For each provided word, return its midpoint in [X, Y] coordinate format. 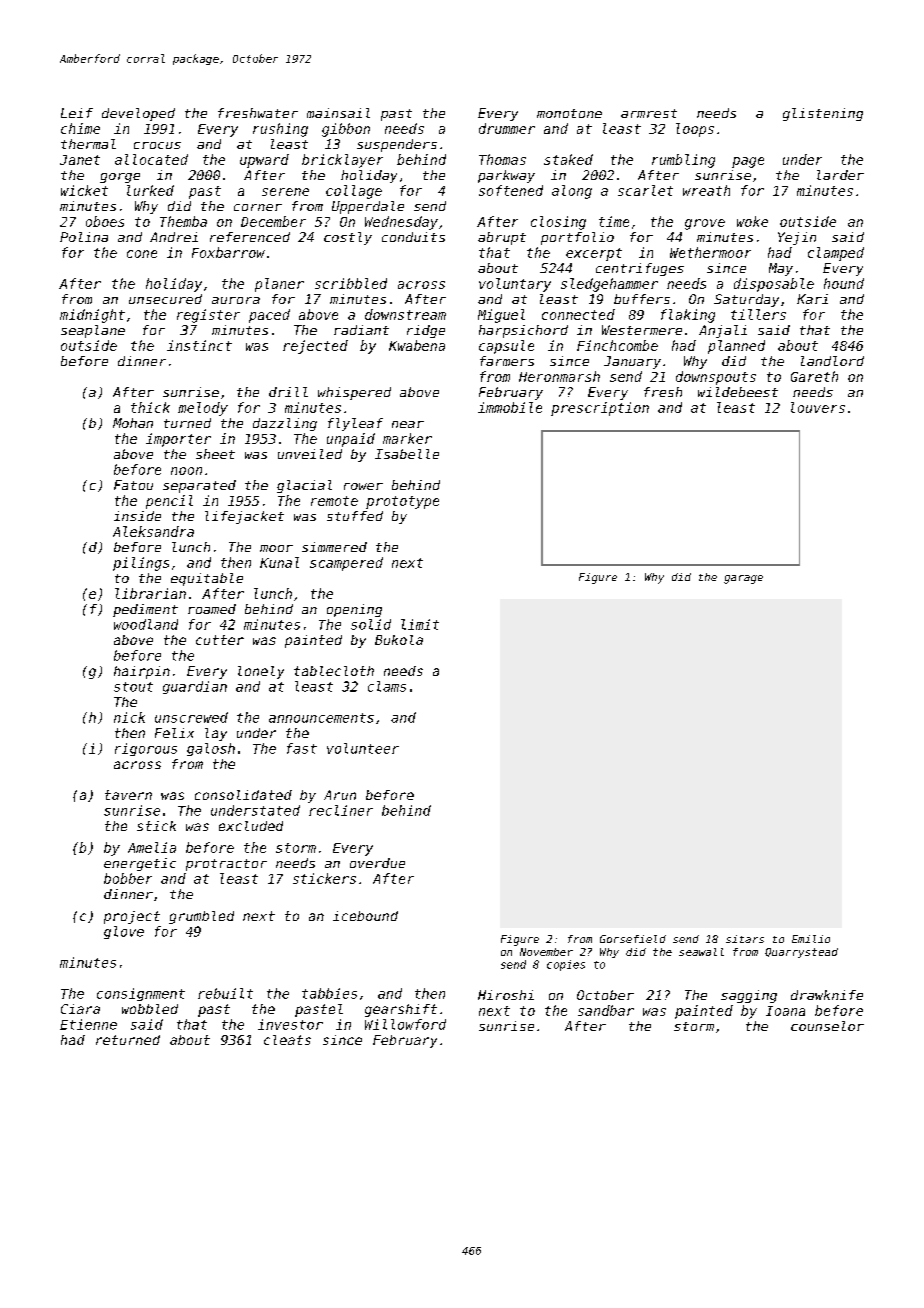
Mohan [133, 423]
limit [420, 624]
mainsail [338, 113]
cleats [287, 1040]
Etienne [88, 1024]
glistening [823, 114]
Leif [77, 113]
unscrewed [191, 717]
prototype [402, 502]
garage [743, 579]
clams [387, 686]
